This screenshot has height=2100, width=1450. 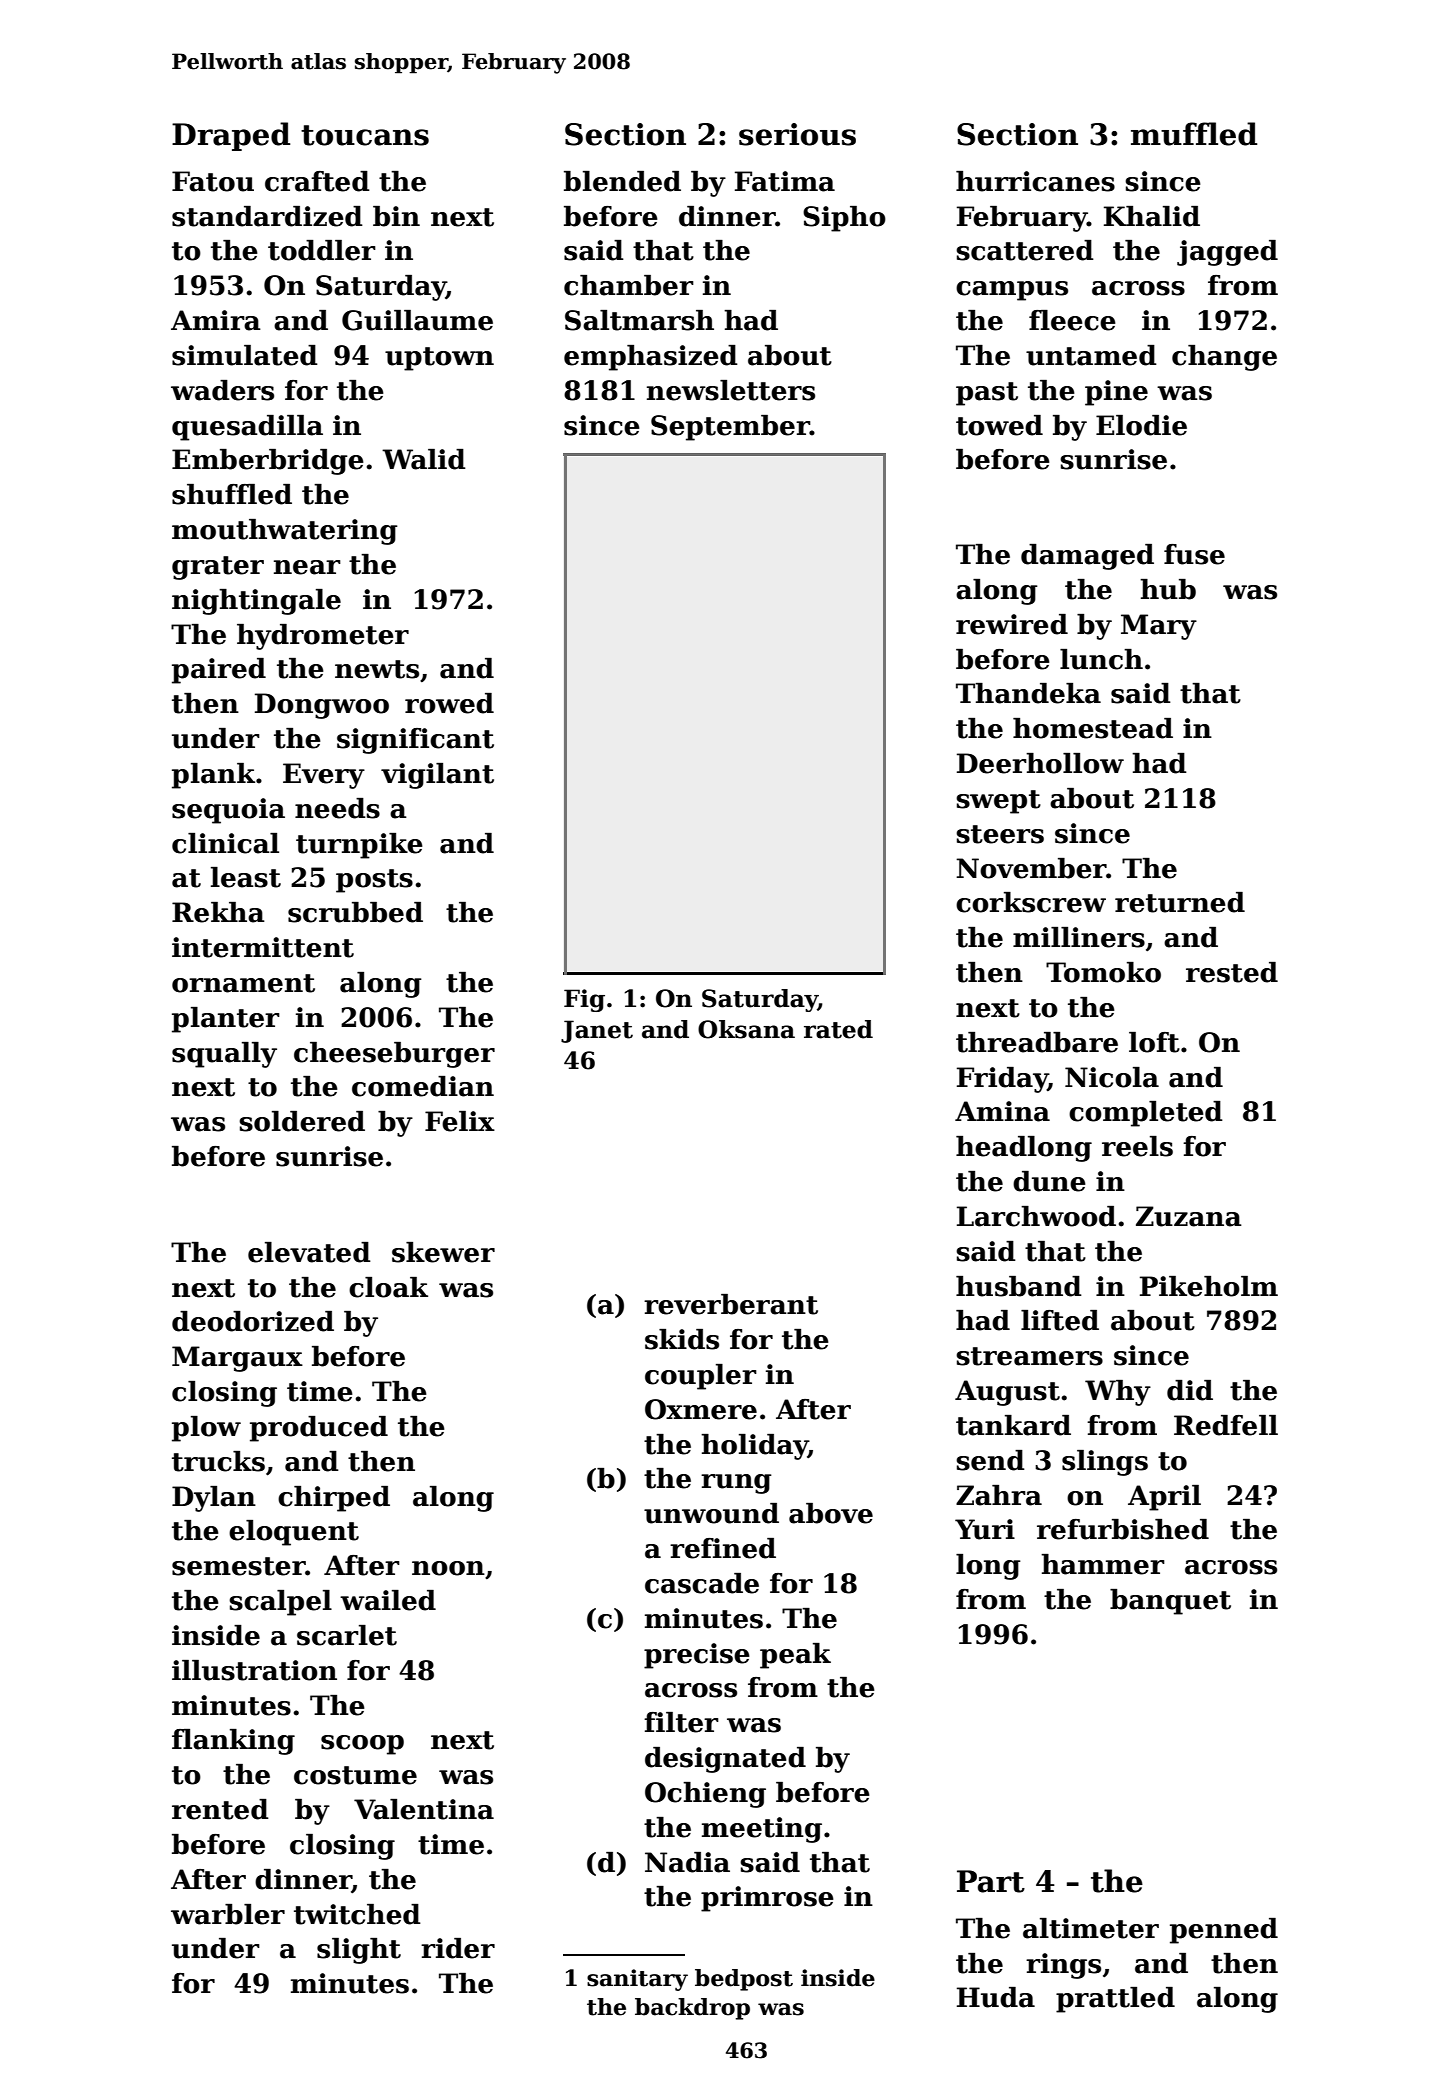 I want to click on cheeseburger, so click(x=394, y=1055).
